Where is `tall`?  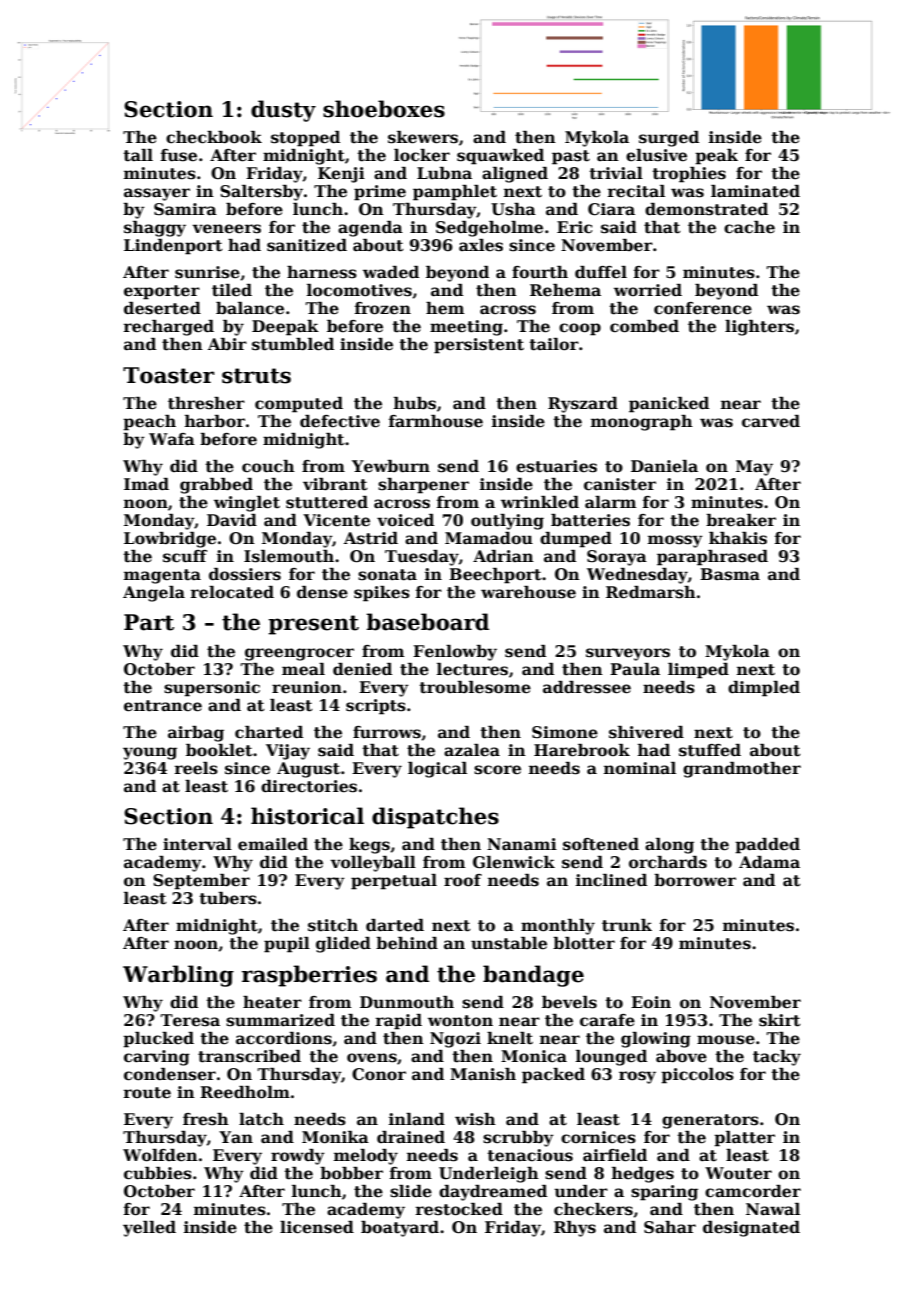 tall is located at coordinates (138, 155).
